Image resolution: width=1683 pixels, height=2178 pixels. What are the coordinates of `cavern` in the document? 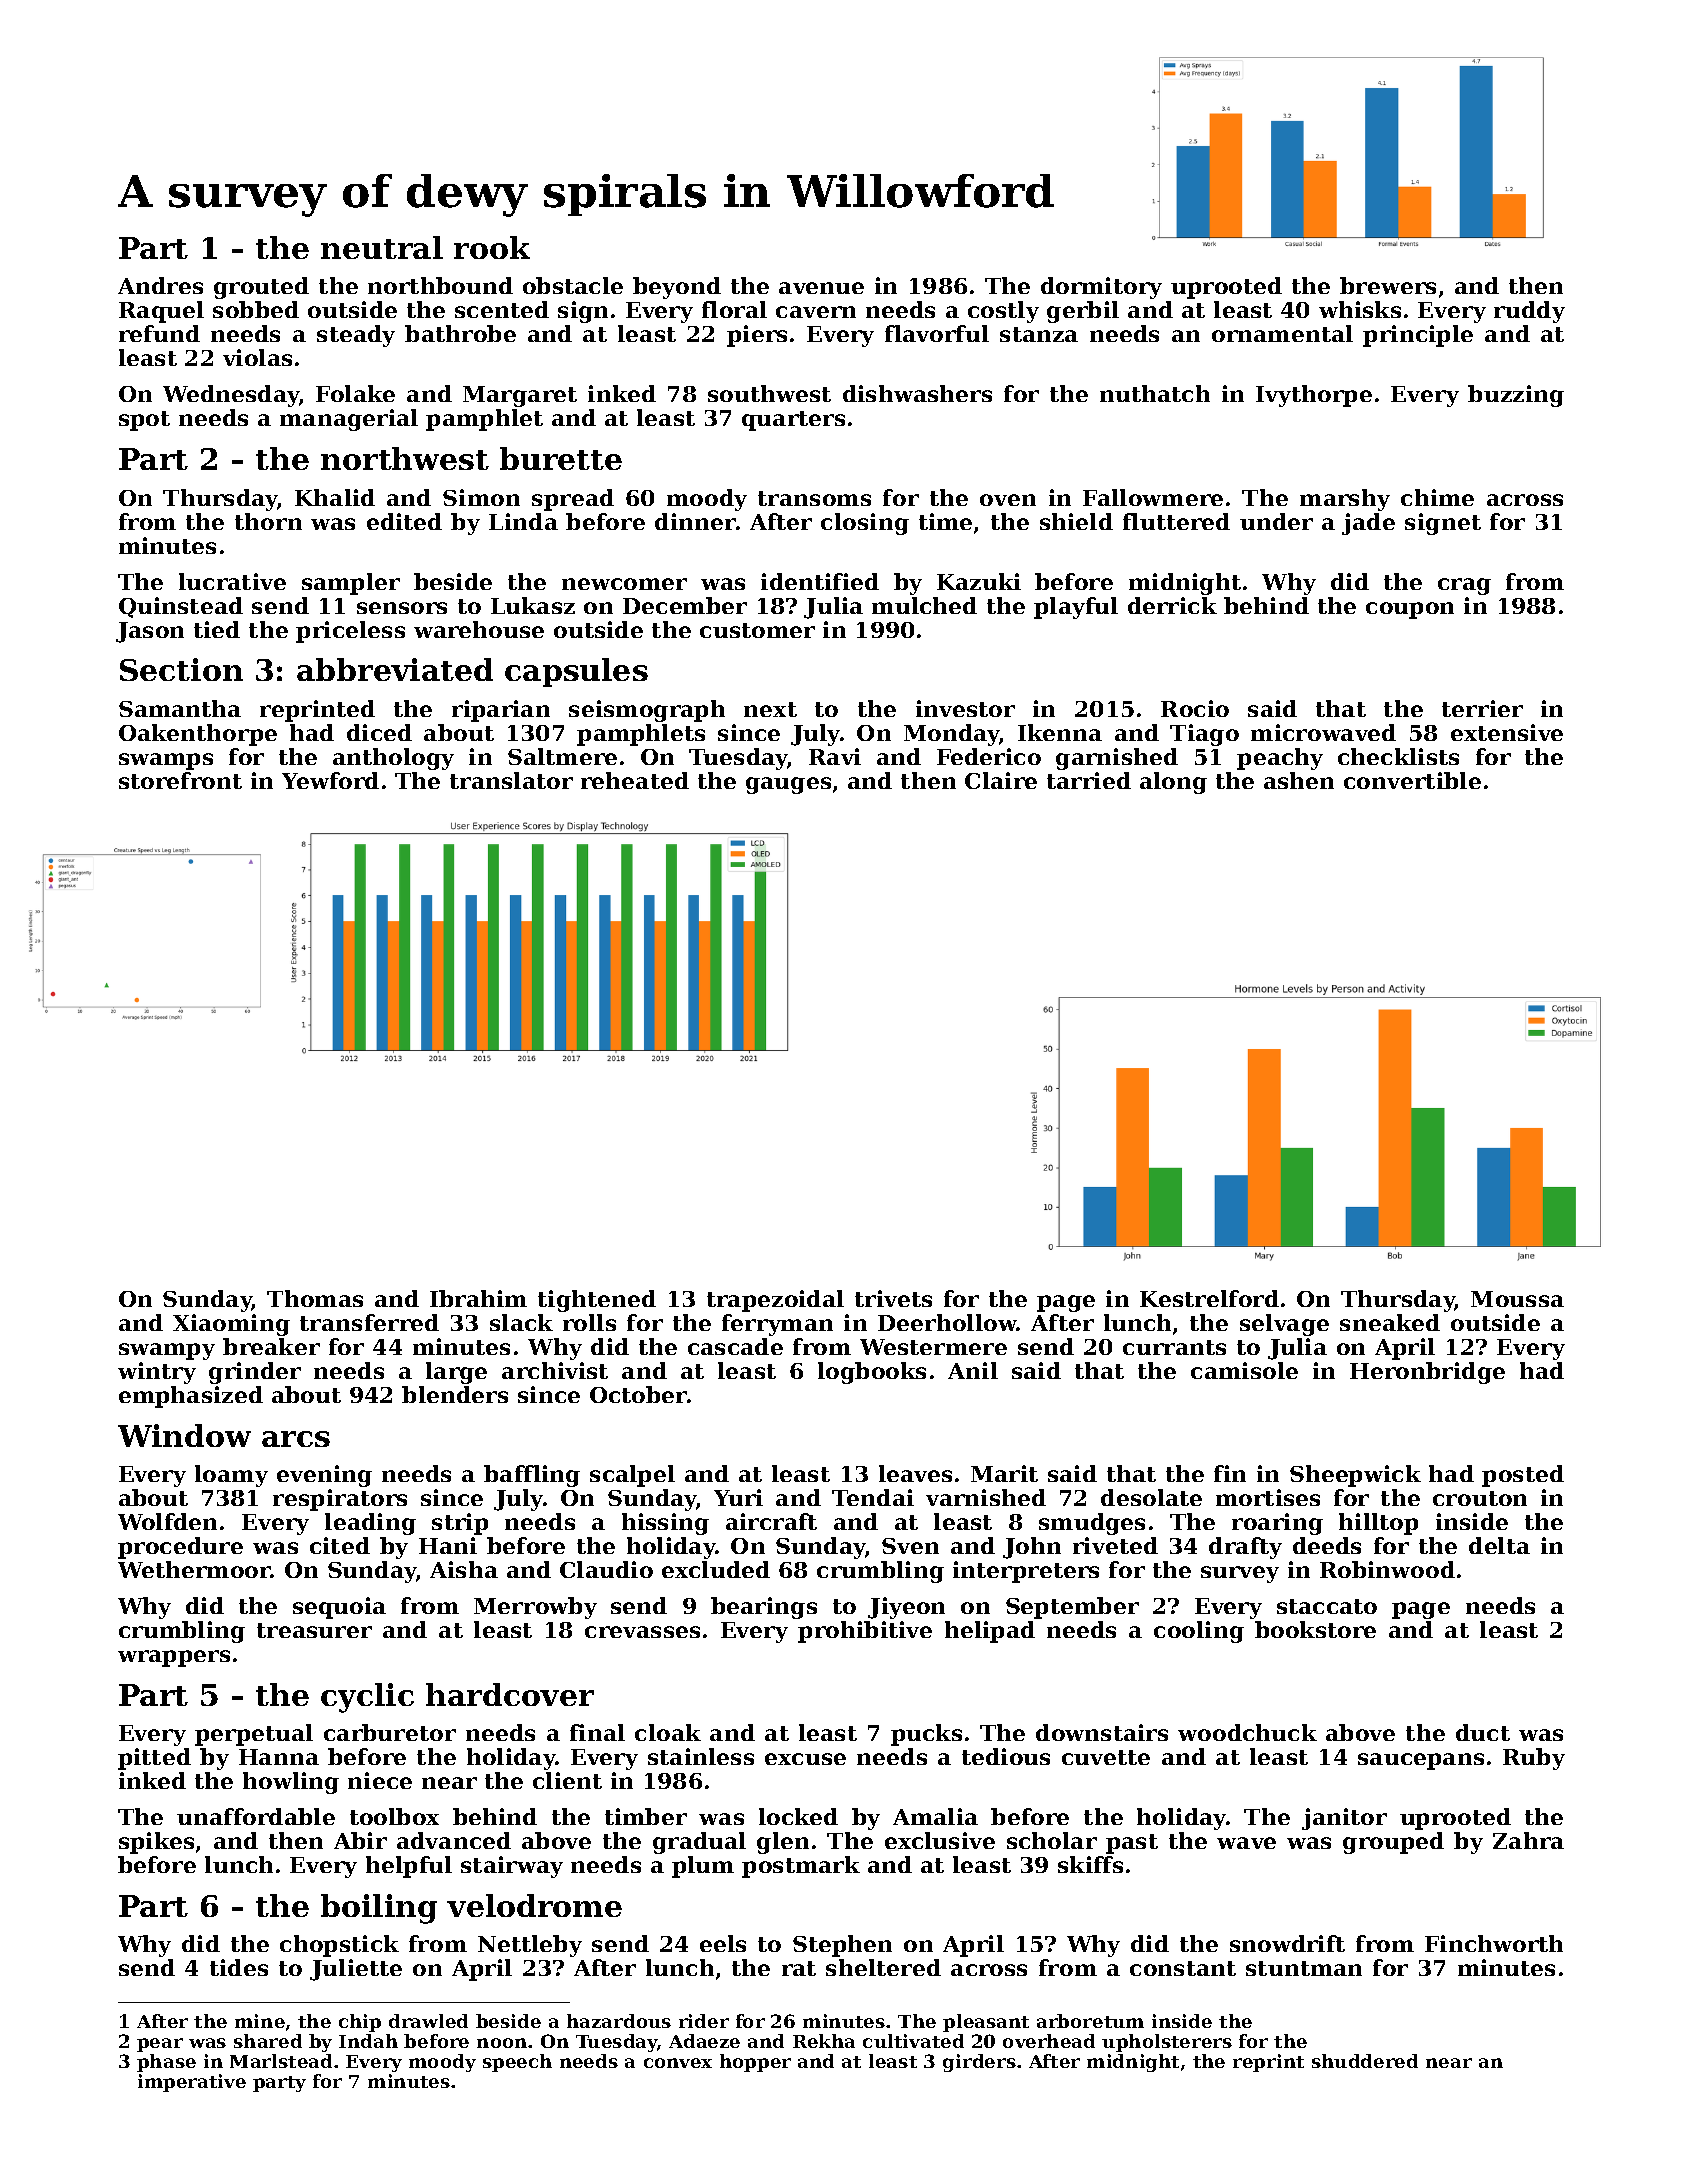 It's located at (816, 312).
